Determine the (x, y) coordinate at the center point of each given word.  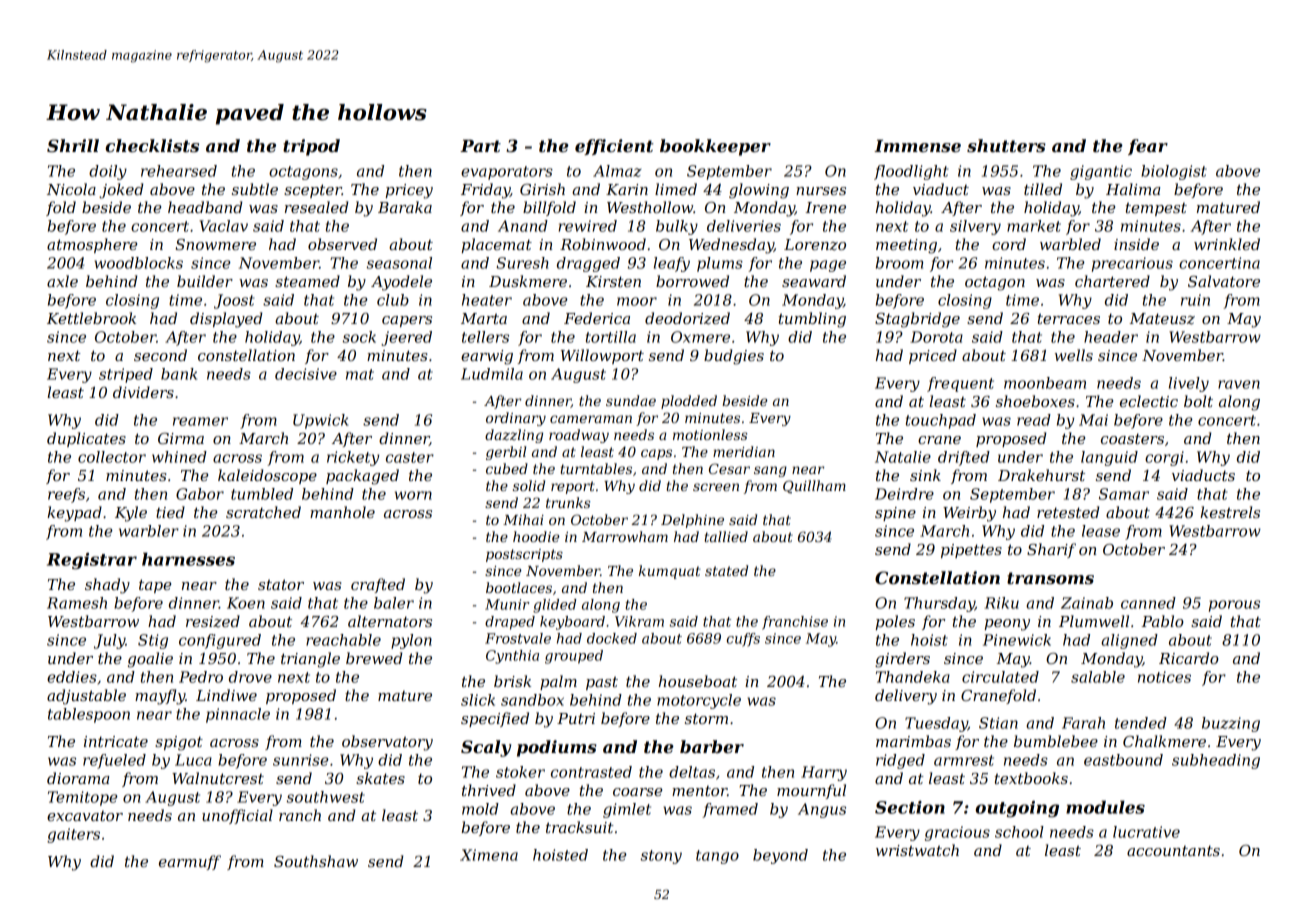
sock (359, 337)
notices (1164, 677)
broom (899, 263)
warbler (149, 531)
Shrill (73, 145)
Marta (484, 318)
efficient (614, 147)
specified (495, 719)
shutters (1006, 145)
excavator (85, 816)
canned (1148, 603)
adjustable (86, 697)
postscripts (524, 555)
